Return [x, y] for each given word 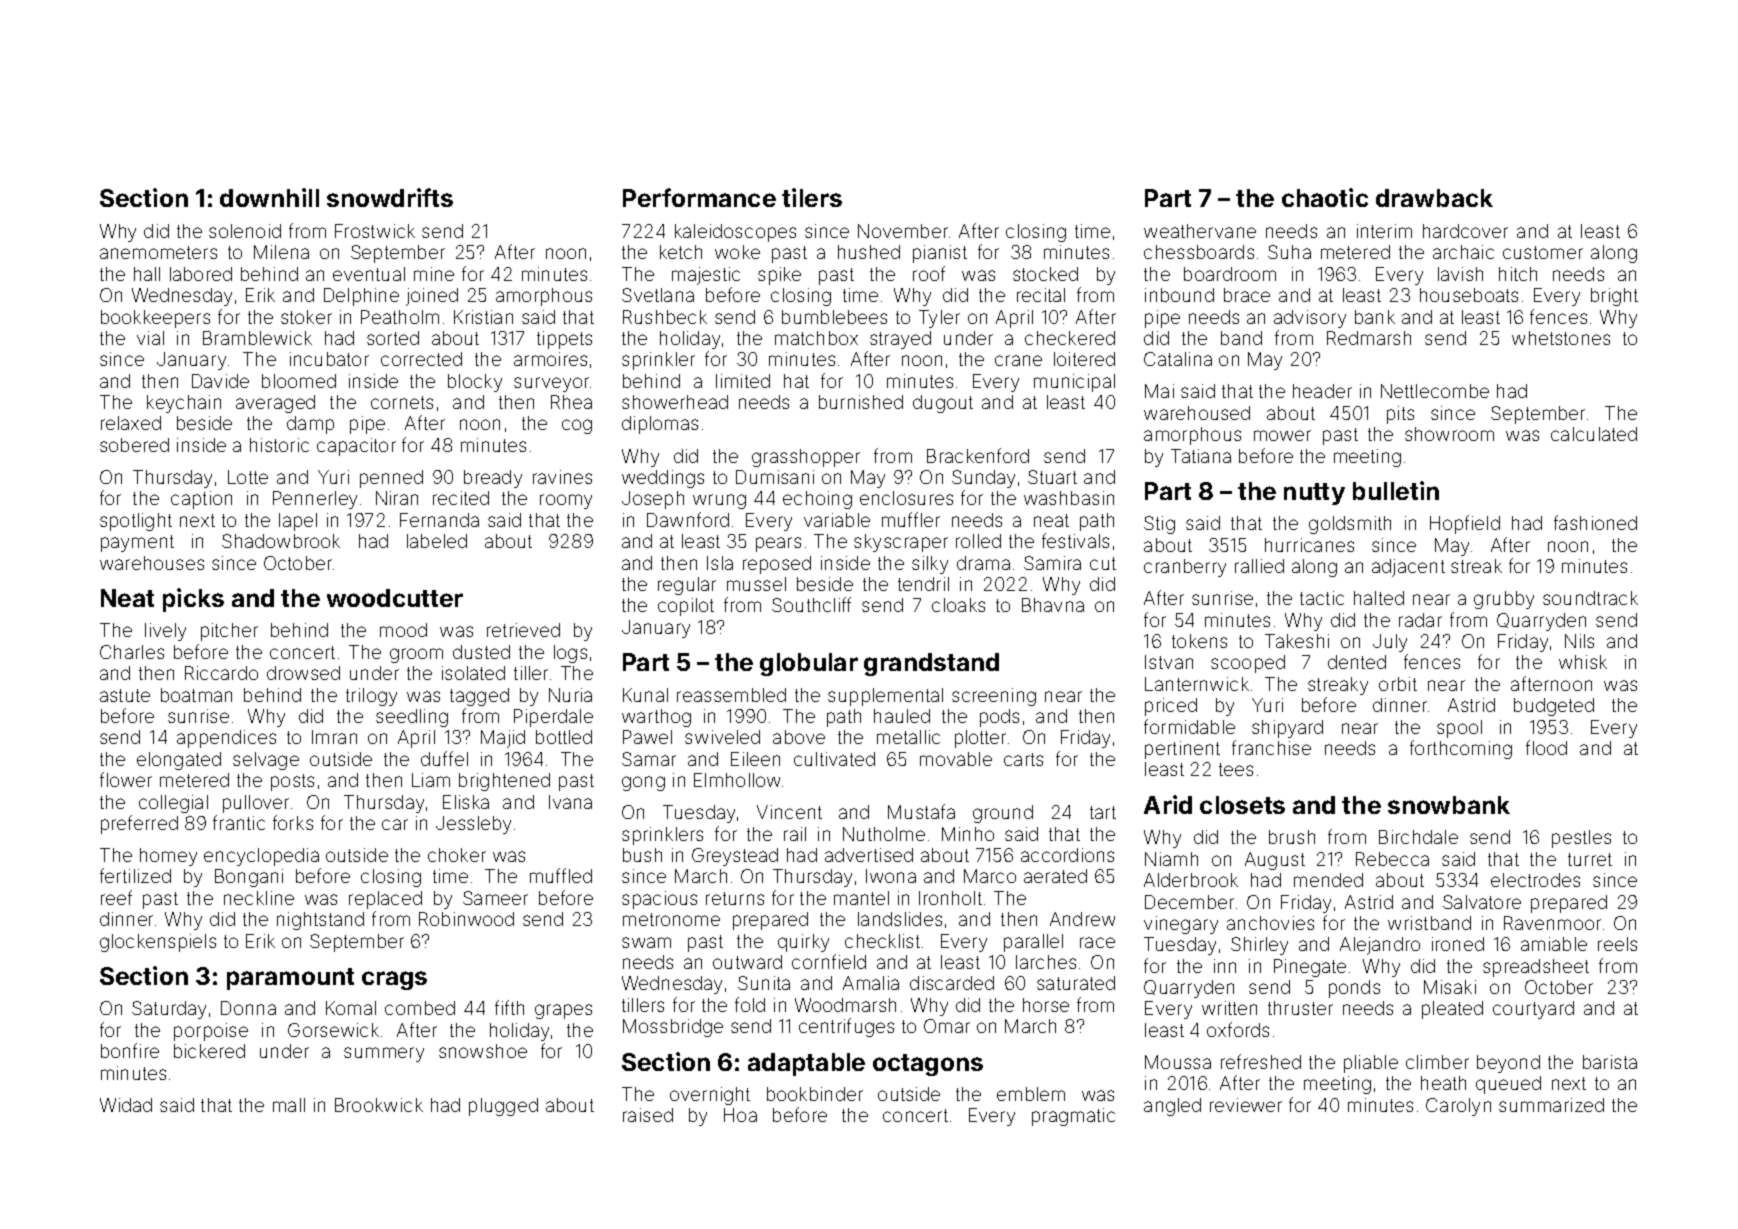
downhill [269, 197]
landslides [900, 919]
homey [168, 857]
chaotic [1325, 197]
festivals [1075, 540]
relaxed [131, 423]
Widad [126, 1105]
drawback [1434, 198]
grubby [1504, 600]
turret [1590, 859]
